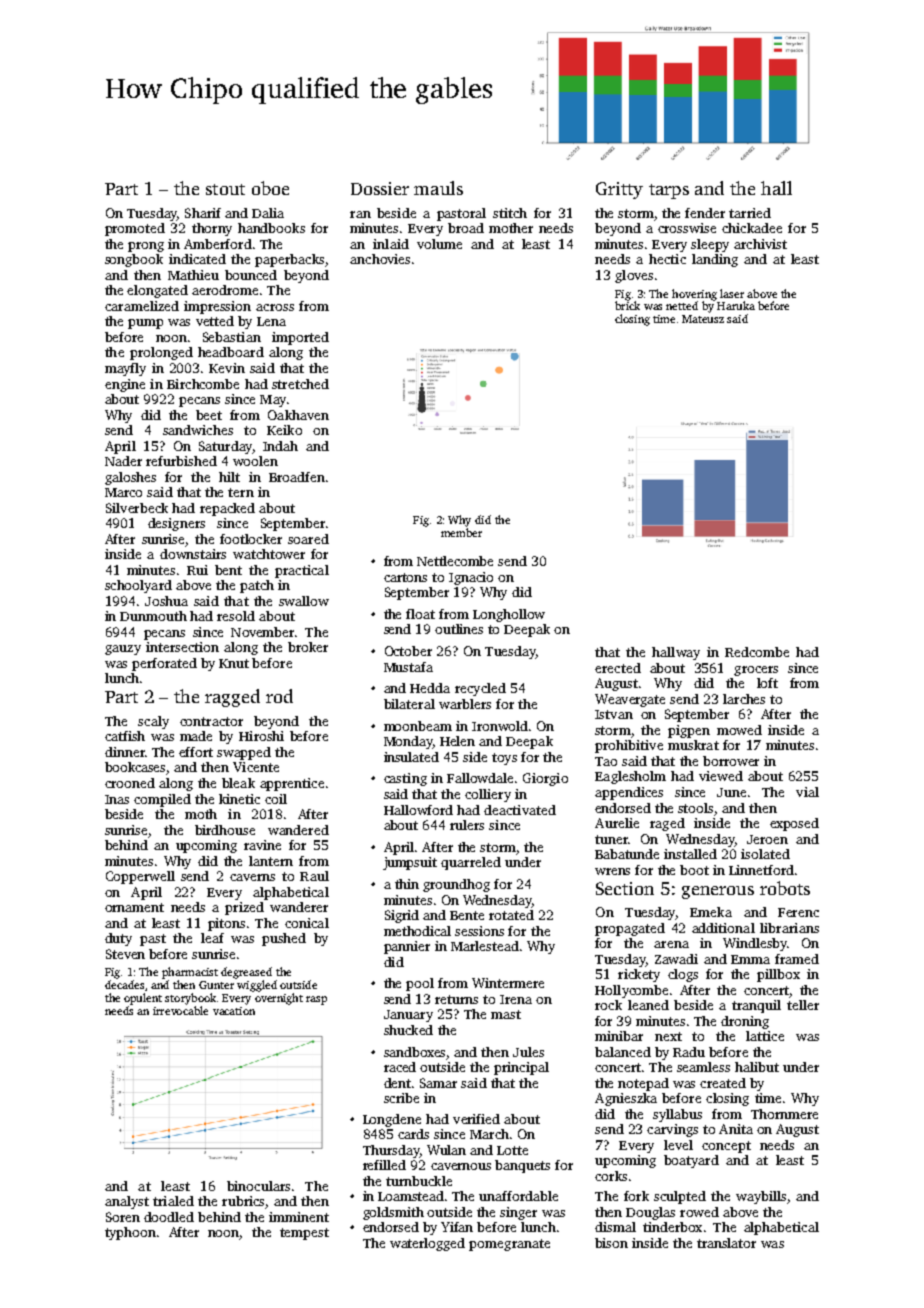  What do you see at coordinates (257, 986) in the image?
I see `wiggled` at bounding box center [257, 986].
